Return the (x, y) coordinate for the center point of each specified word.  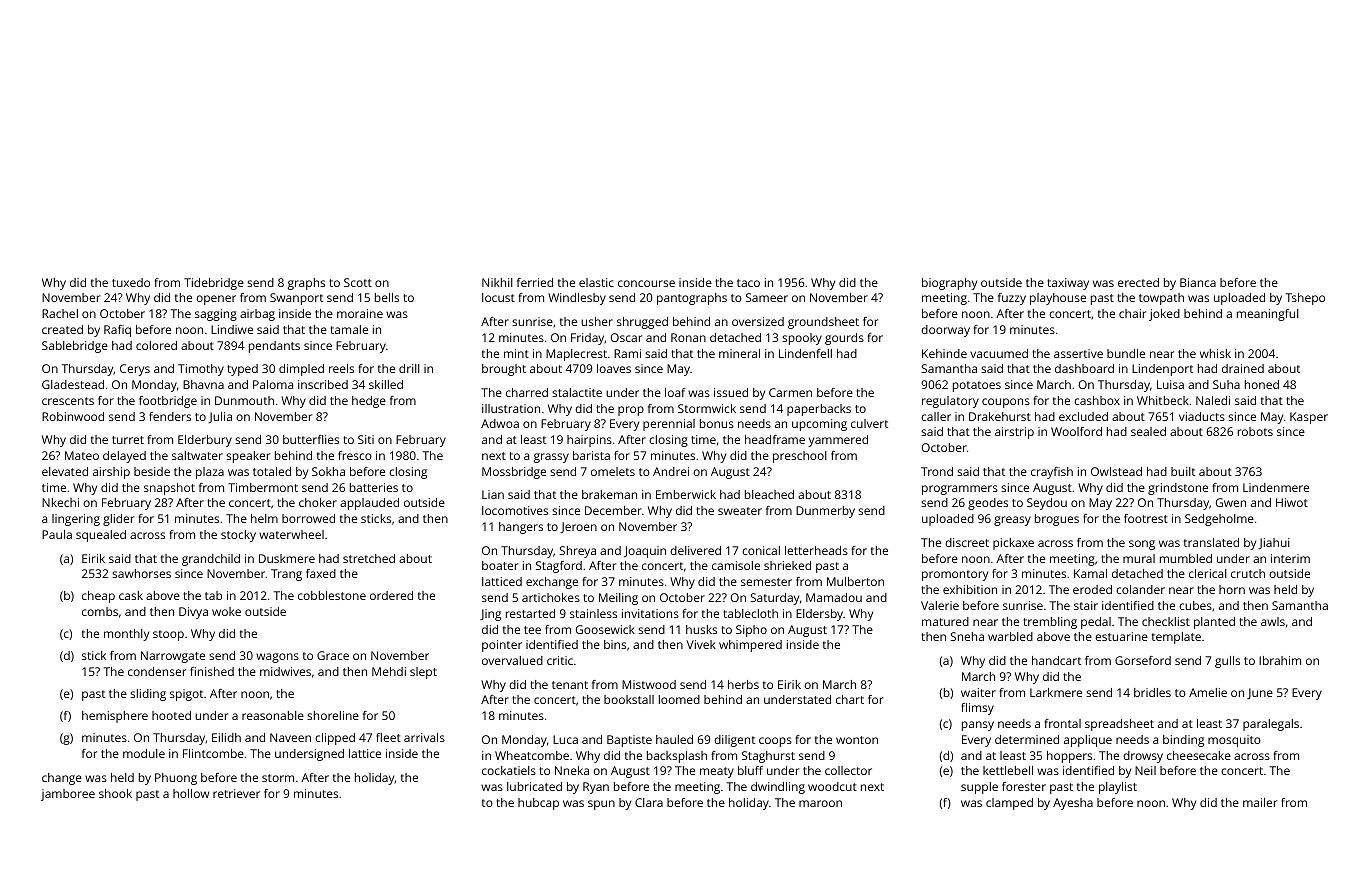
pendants (274, 347)
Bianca (1198, 282)
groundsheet (823, 323)
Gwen (1231, 502)
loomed (679, 699)
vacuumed (999, 353)
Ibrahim (1280, 660)
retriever (236, 793)
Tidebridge (214, 284)
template (1176, 638)
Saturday (774, 599)
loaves (614, 368)
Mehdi (389, 671)
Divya (193, 613)
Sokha (328, 471)
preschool (800, 457)
